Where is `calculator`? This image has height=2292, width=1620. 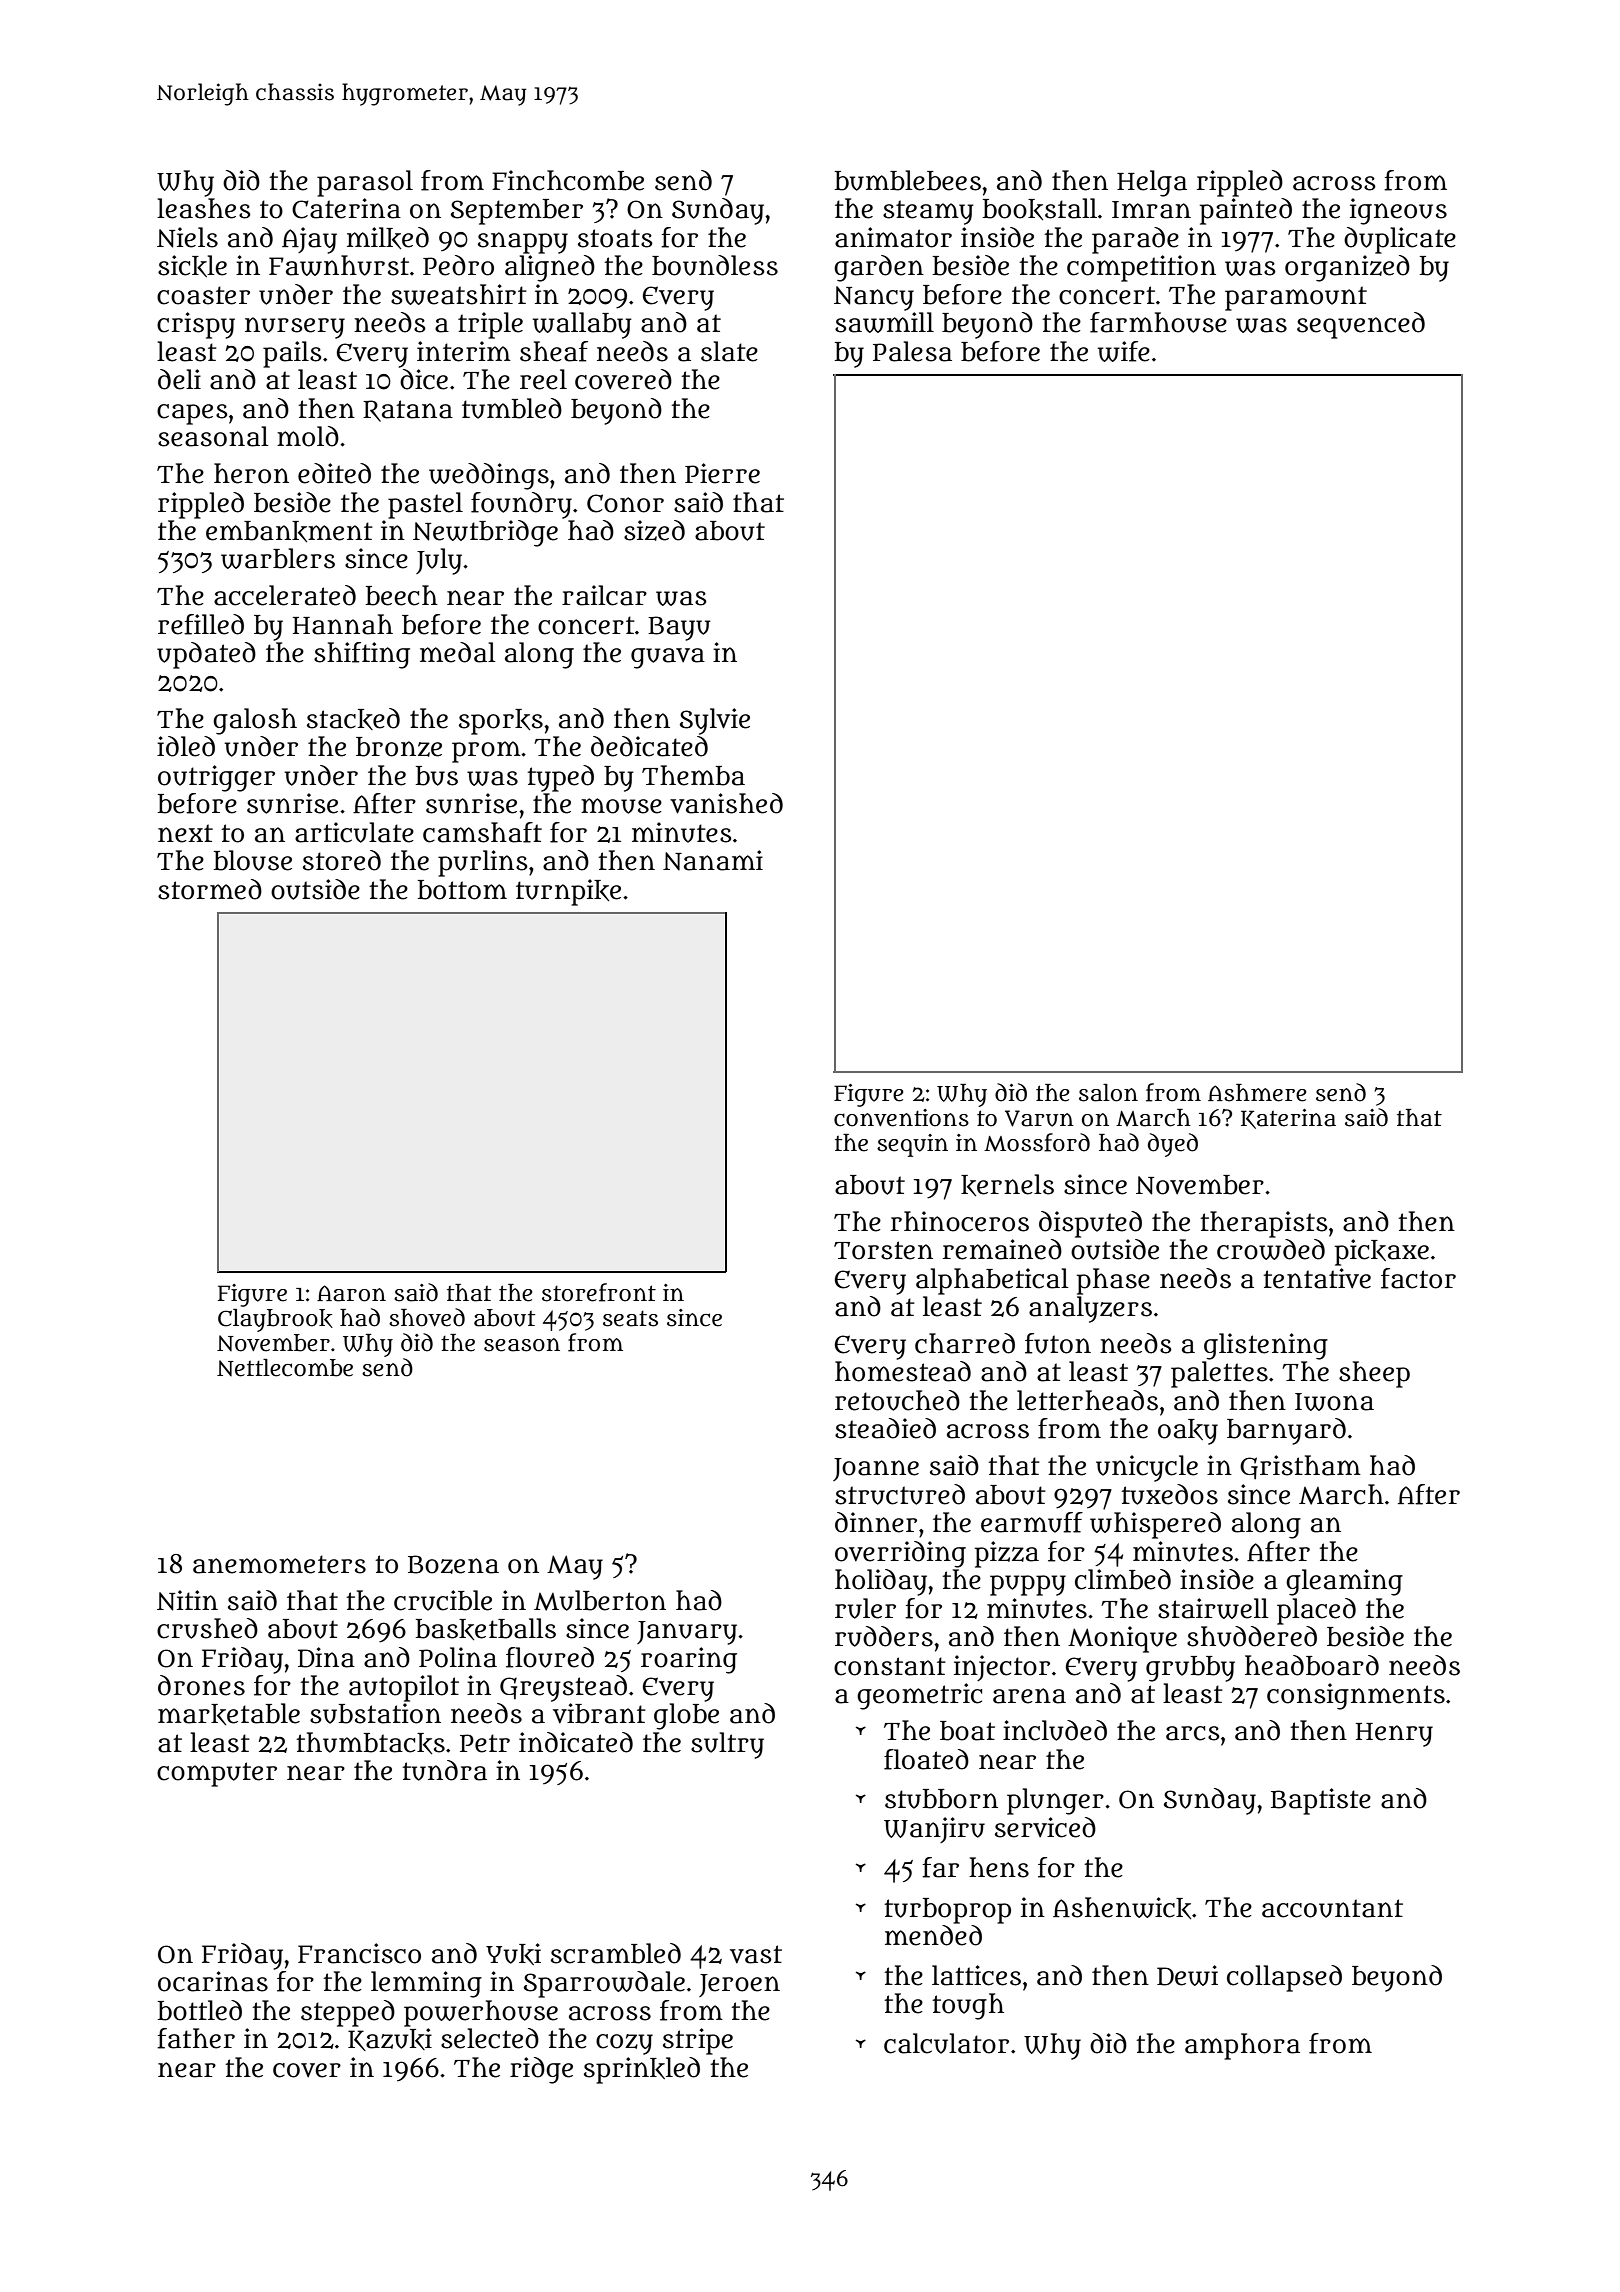 calculator is located at coordinates (946, 2043).
